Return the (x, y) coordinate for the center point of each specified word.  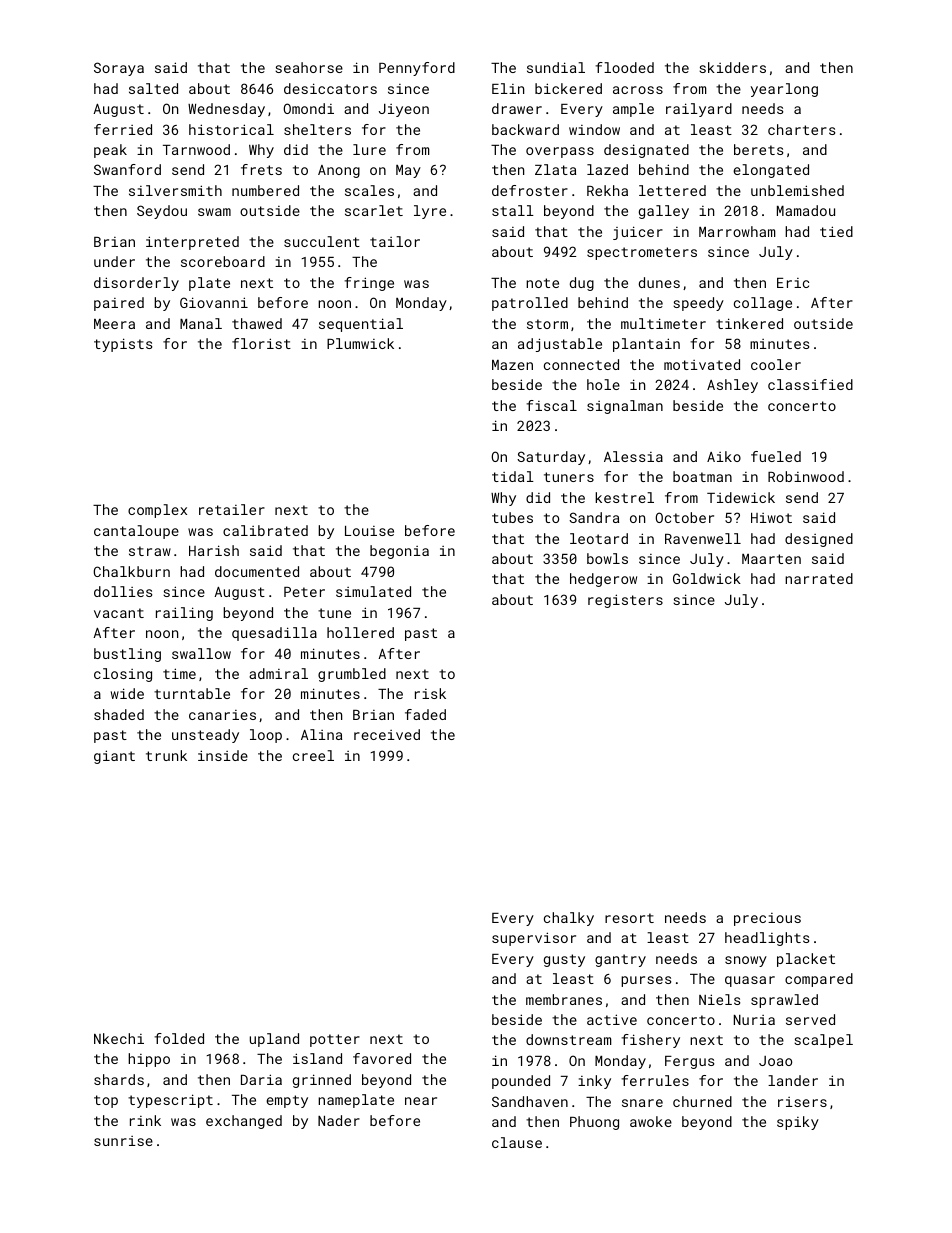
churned (702, 1101)
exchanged (244, 1122)
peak (110, 151)
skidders (732, 67)
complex (157, 511)
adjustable (560, 345)
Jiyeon (404, 110)
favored (382, 1058)
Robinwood (806, 476)
